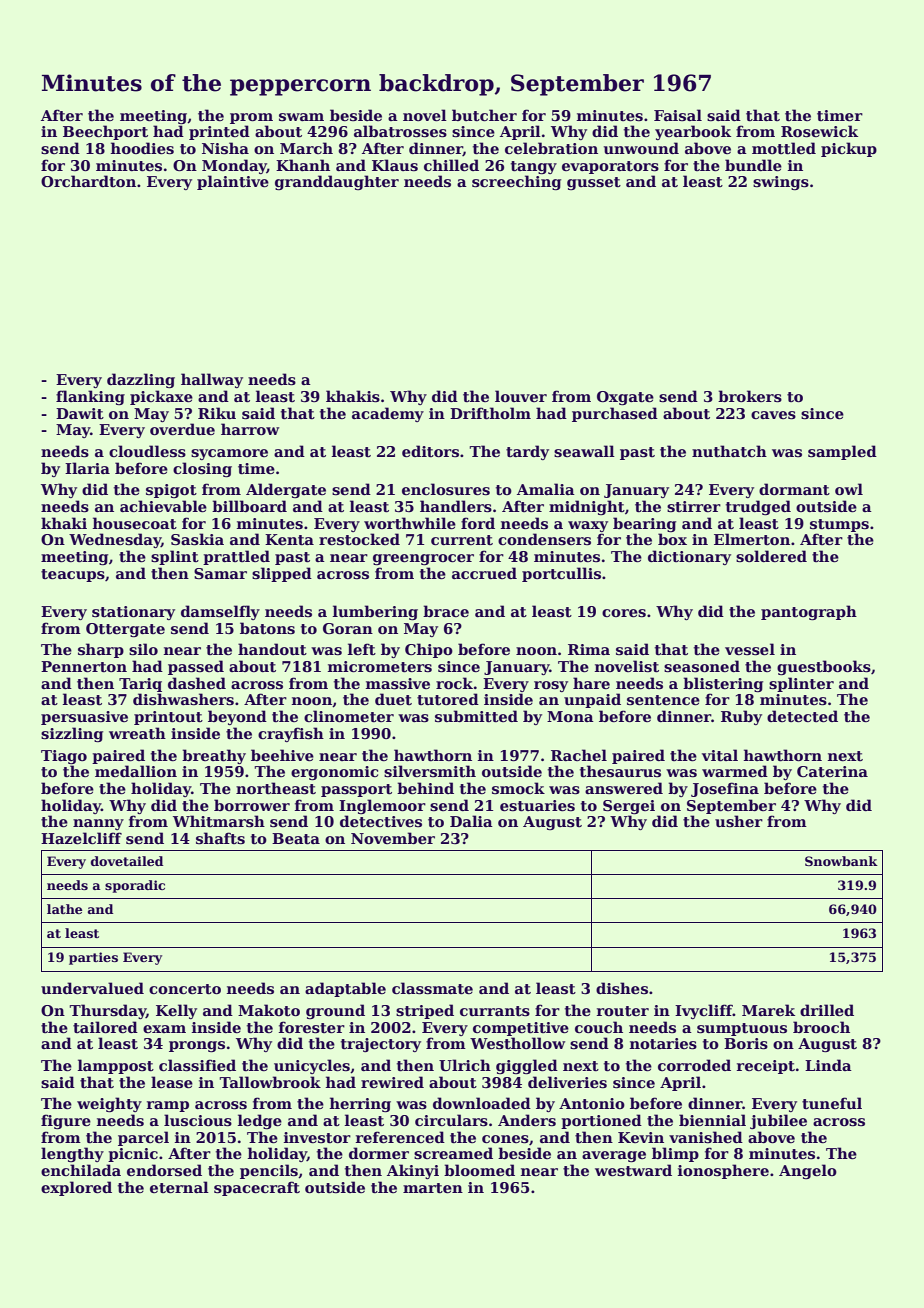 The image size is (924, 1308). I want to click on Dalia, so click(471, 821).
